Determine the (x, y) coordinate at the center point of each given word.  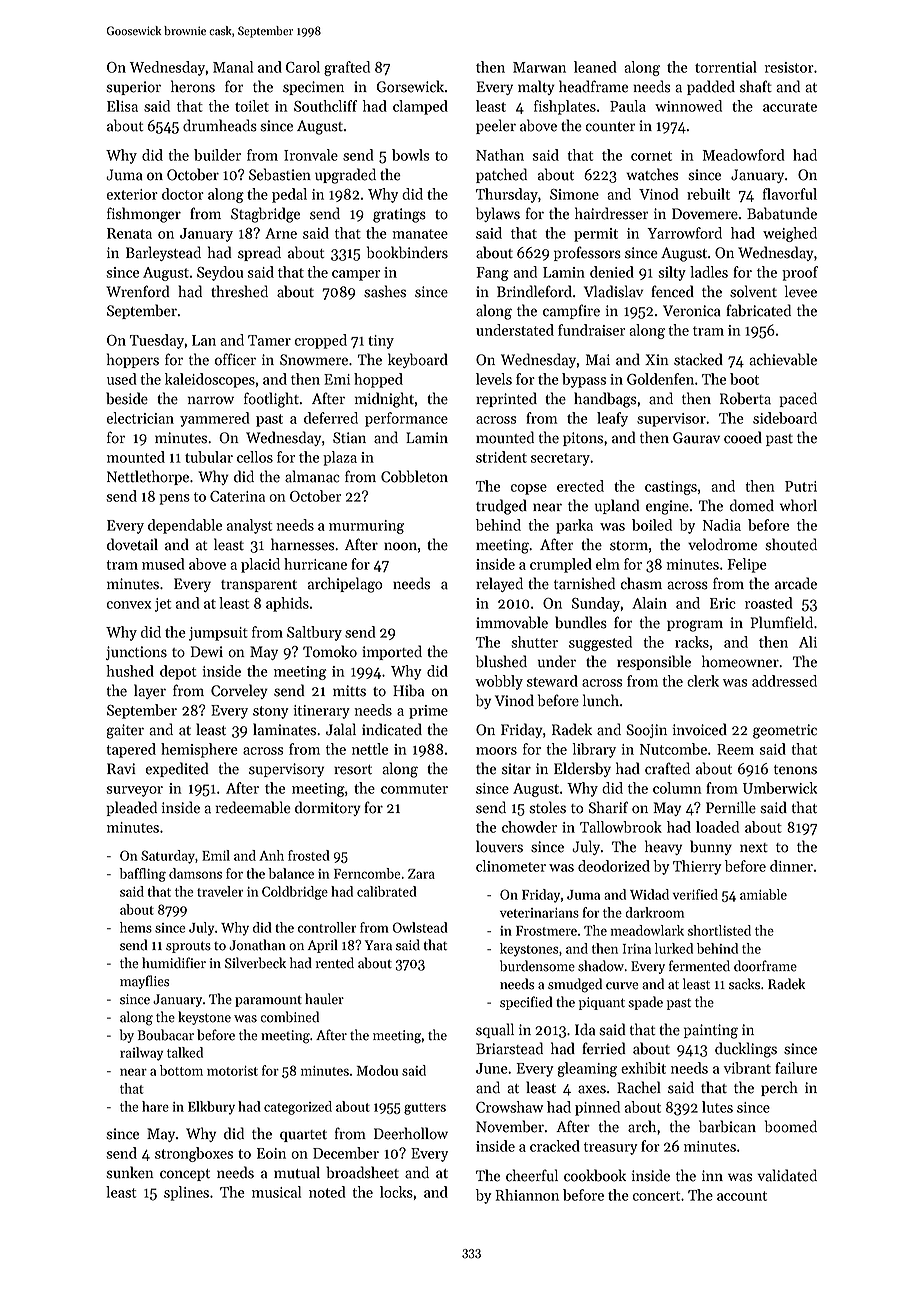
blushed (501, 661)
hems (136, 927)
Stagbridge (265, 215)
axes (592, 1089)
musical (276, 1192)
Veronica (692, 311)
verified (695, 894)
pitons (583, 439)
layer (150, 691)
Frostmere (546, 931)
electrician (140, 418)
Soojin (646, 731)
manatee (420, 234)
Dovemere (705, 214)
